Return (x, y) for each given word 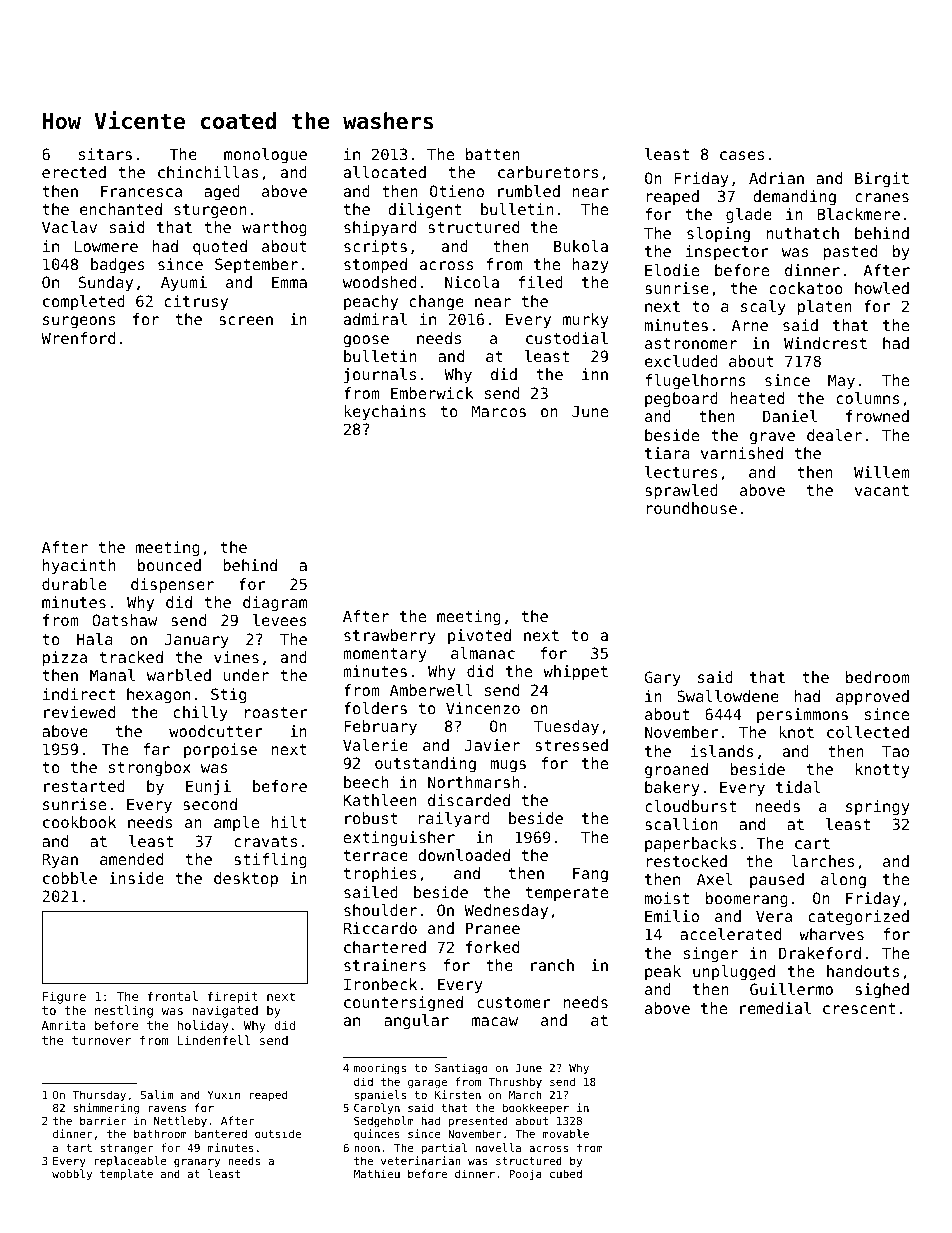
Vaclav (69, 227)
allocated (385, 172)
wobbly (72, 1175)
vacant (882, 490)
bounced (169, 565)
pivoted (479, 636)
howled (882, 288)
